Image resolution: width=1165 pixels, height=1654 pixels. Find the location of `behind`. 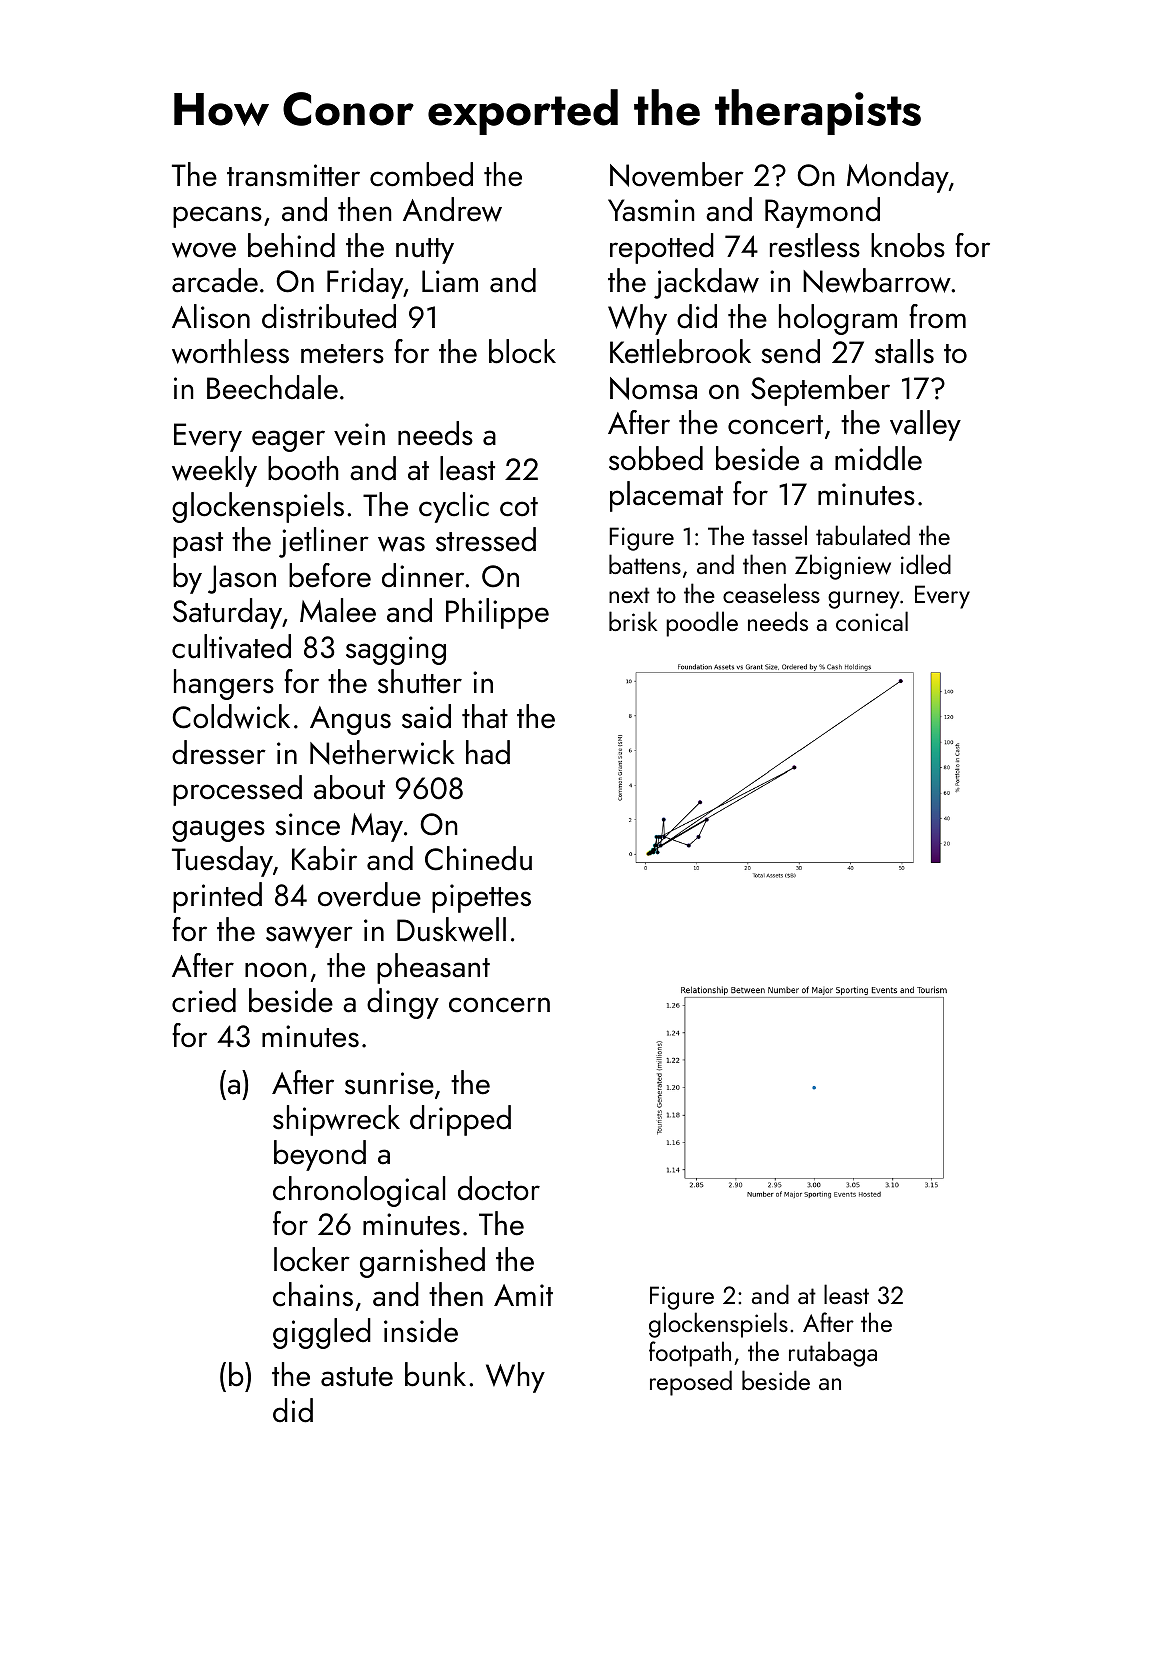

behind is located at coordinates (291, 245).
